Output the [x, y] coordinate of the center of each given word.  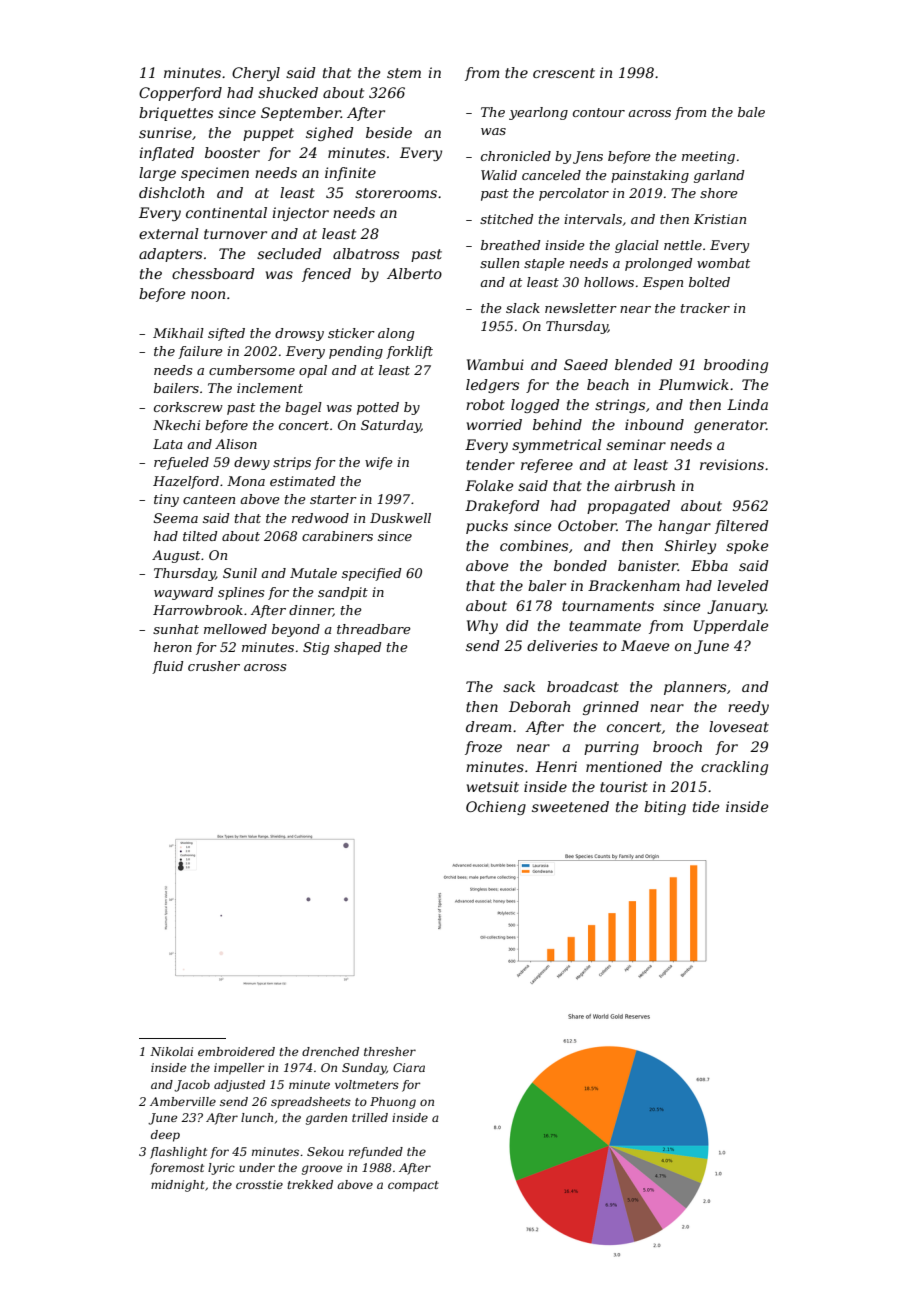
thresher [390, 1051]
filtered [742, 527]
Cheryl [256, 74]
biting [665, 808]
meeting [708, 157]
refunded [376, 1153]
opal [313, 371]
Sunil [240, 573]
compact [413, 1186]
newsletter [581, 308]
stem [404, 73]
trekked [310, 1184]
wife [379, 463]
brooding [736, 366]
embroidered [236, 1051]
